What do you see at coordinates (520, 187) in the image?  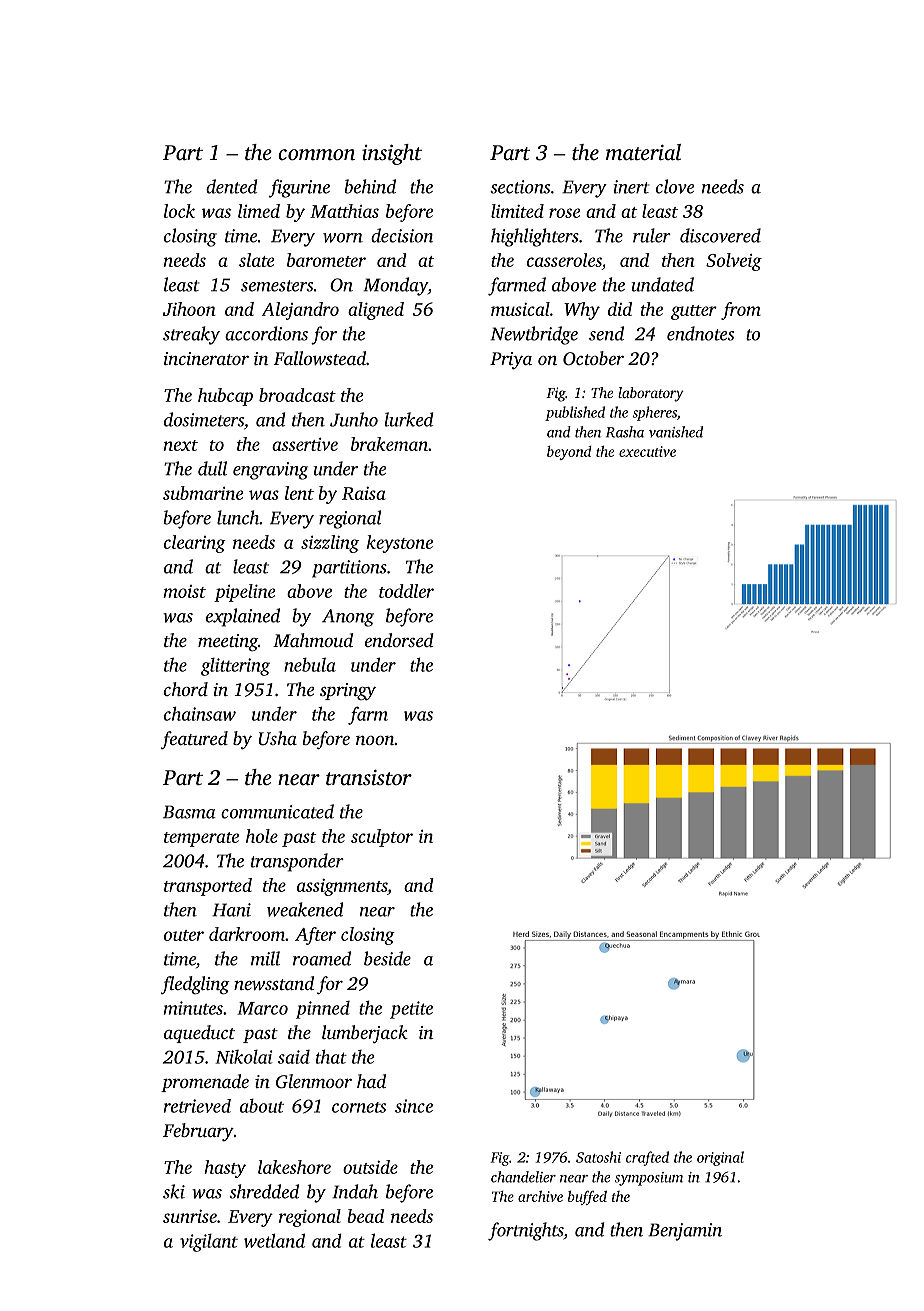 I see `sections` at bounding box center [520, 187].
